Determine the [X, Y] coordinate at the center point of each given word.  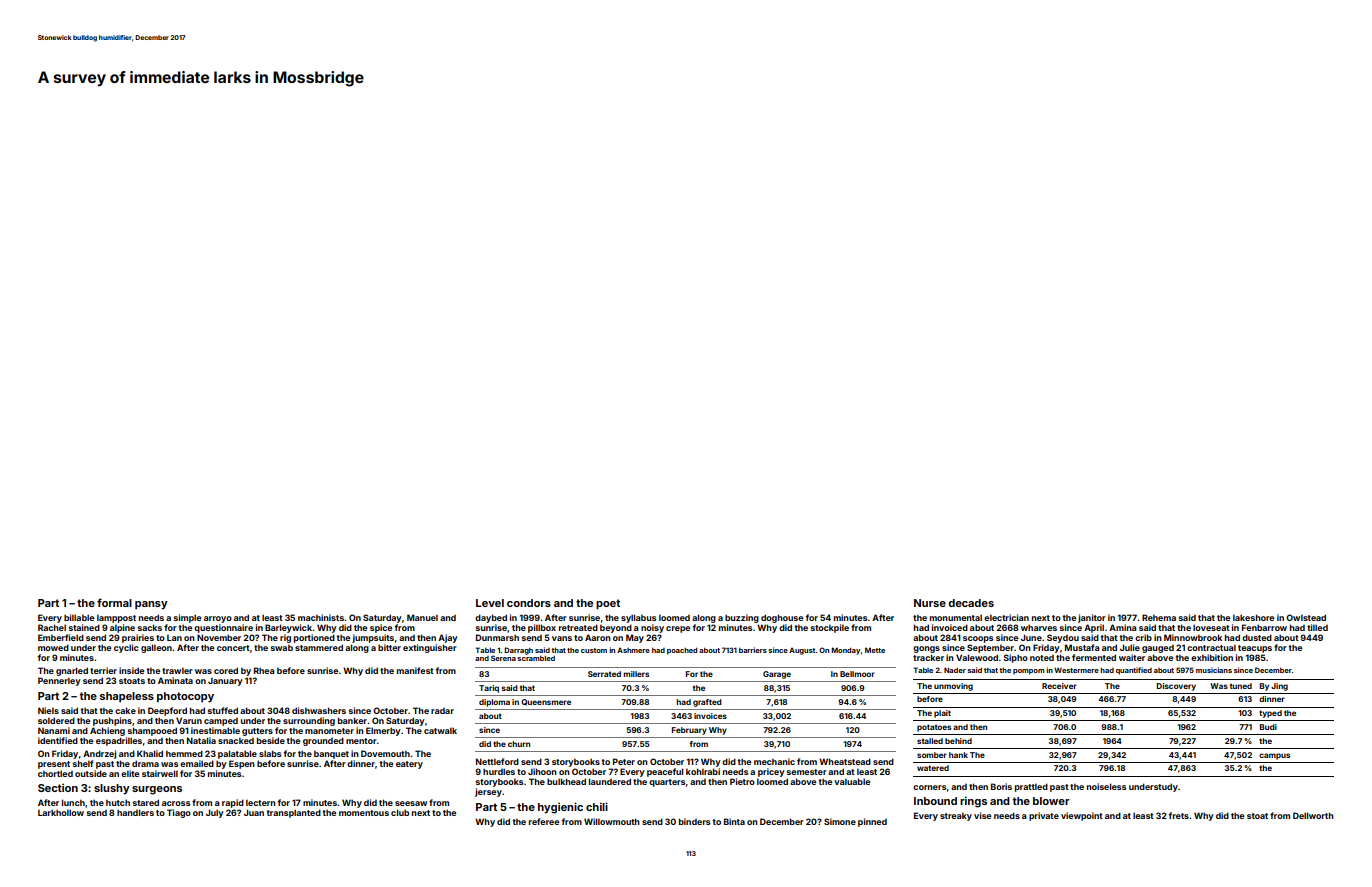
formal [114, 602]
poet [608, 604]
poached [682, 651]
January [225, 681]
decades [971, 603]
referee [544, 821]
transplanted [294, 813]
